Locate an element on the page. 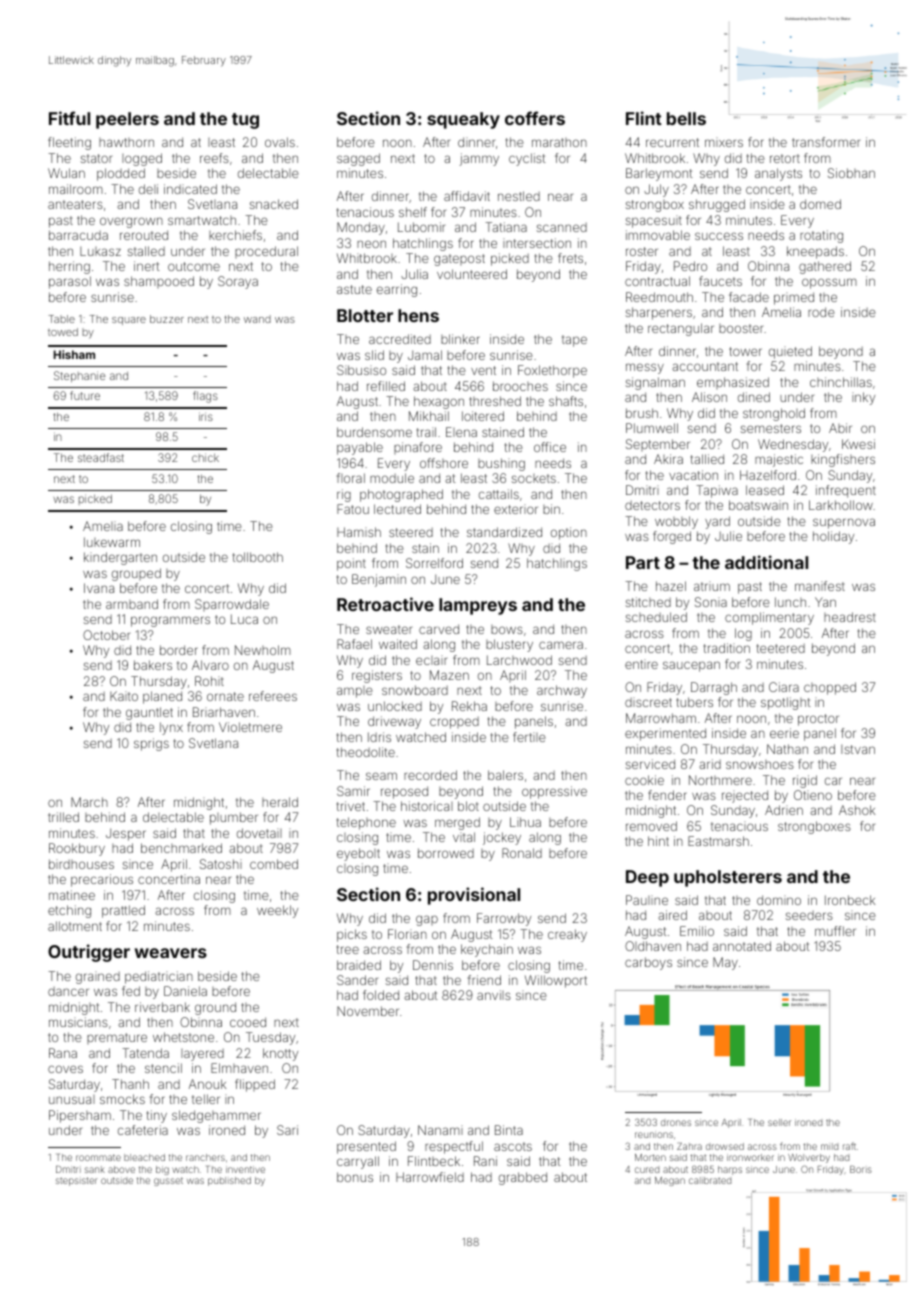 This image has width=924, height=1308. Sari is located at coordinates (287, 1130).
